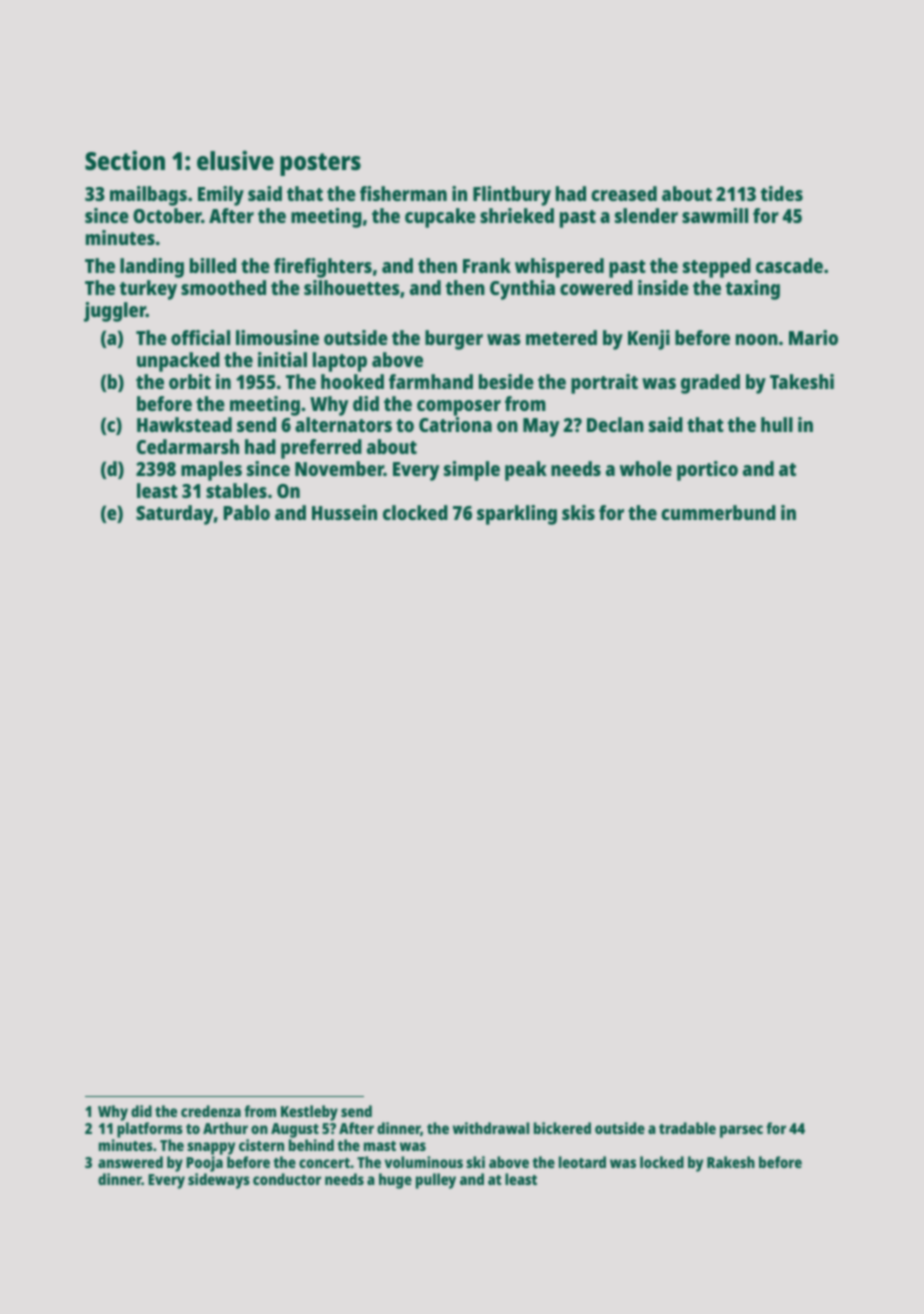  What do you see at coordinates (731, 1162) in the screenshot?
I see `Rakesh` at bounding box center [731, 1162].
